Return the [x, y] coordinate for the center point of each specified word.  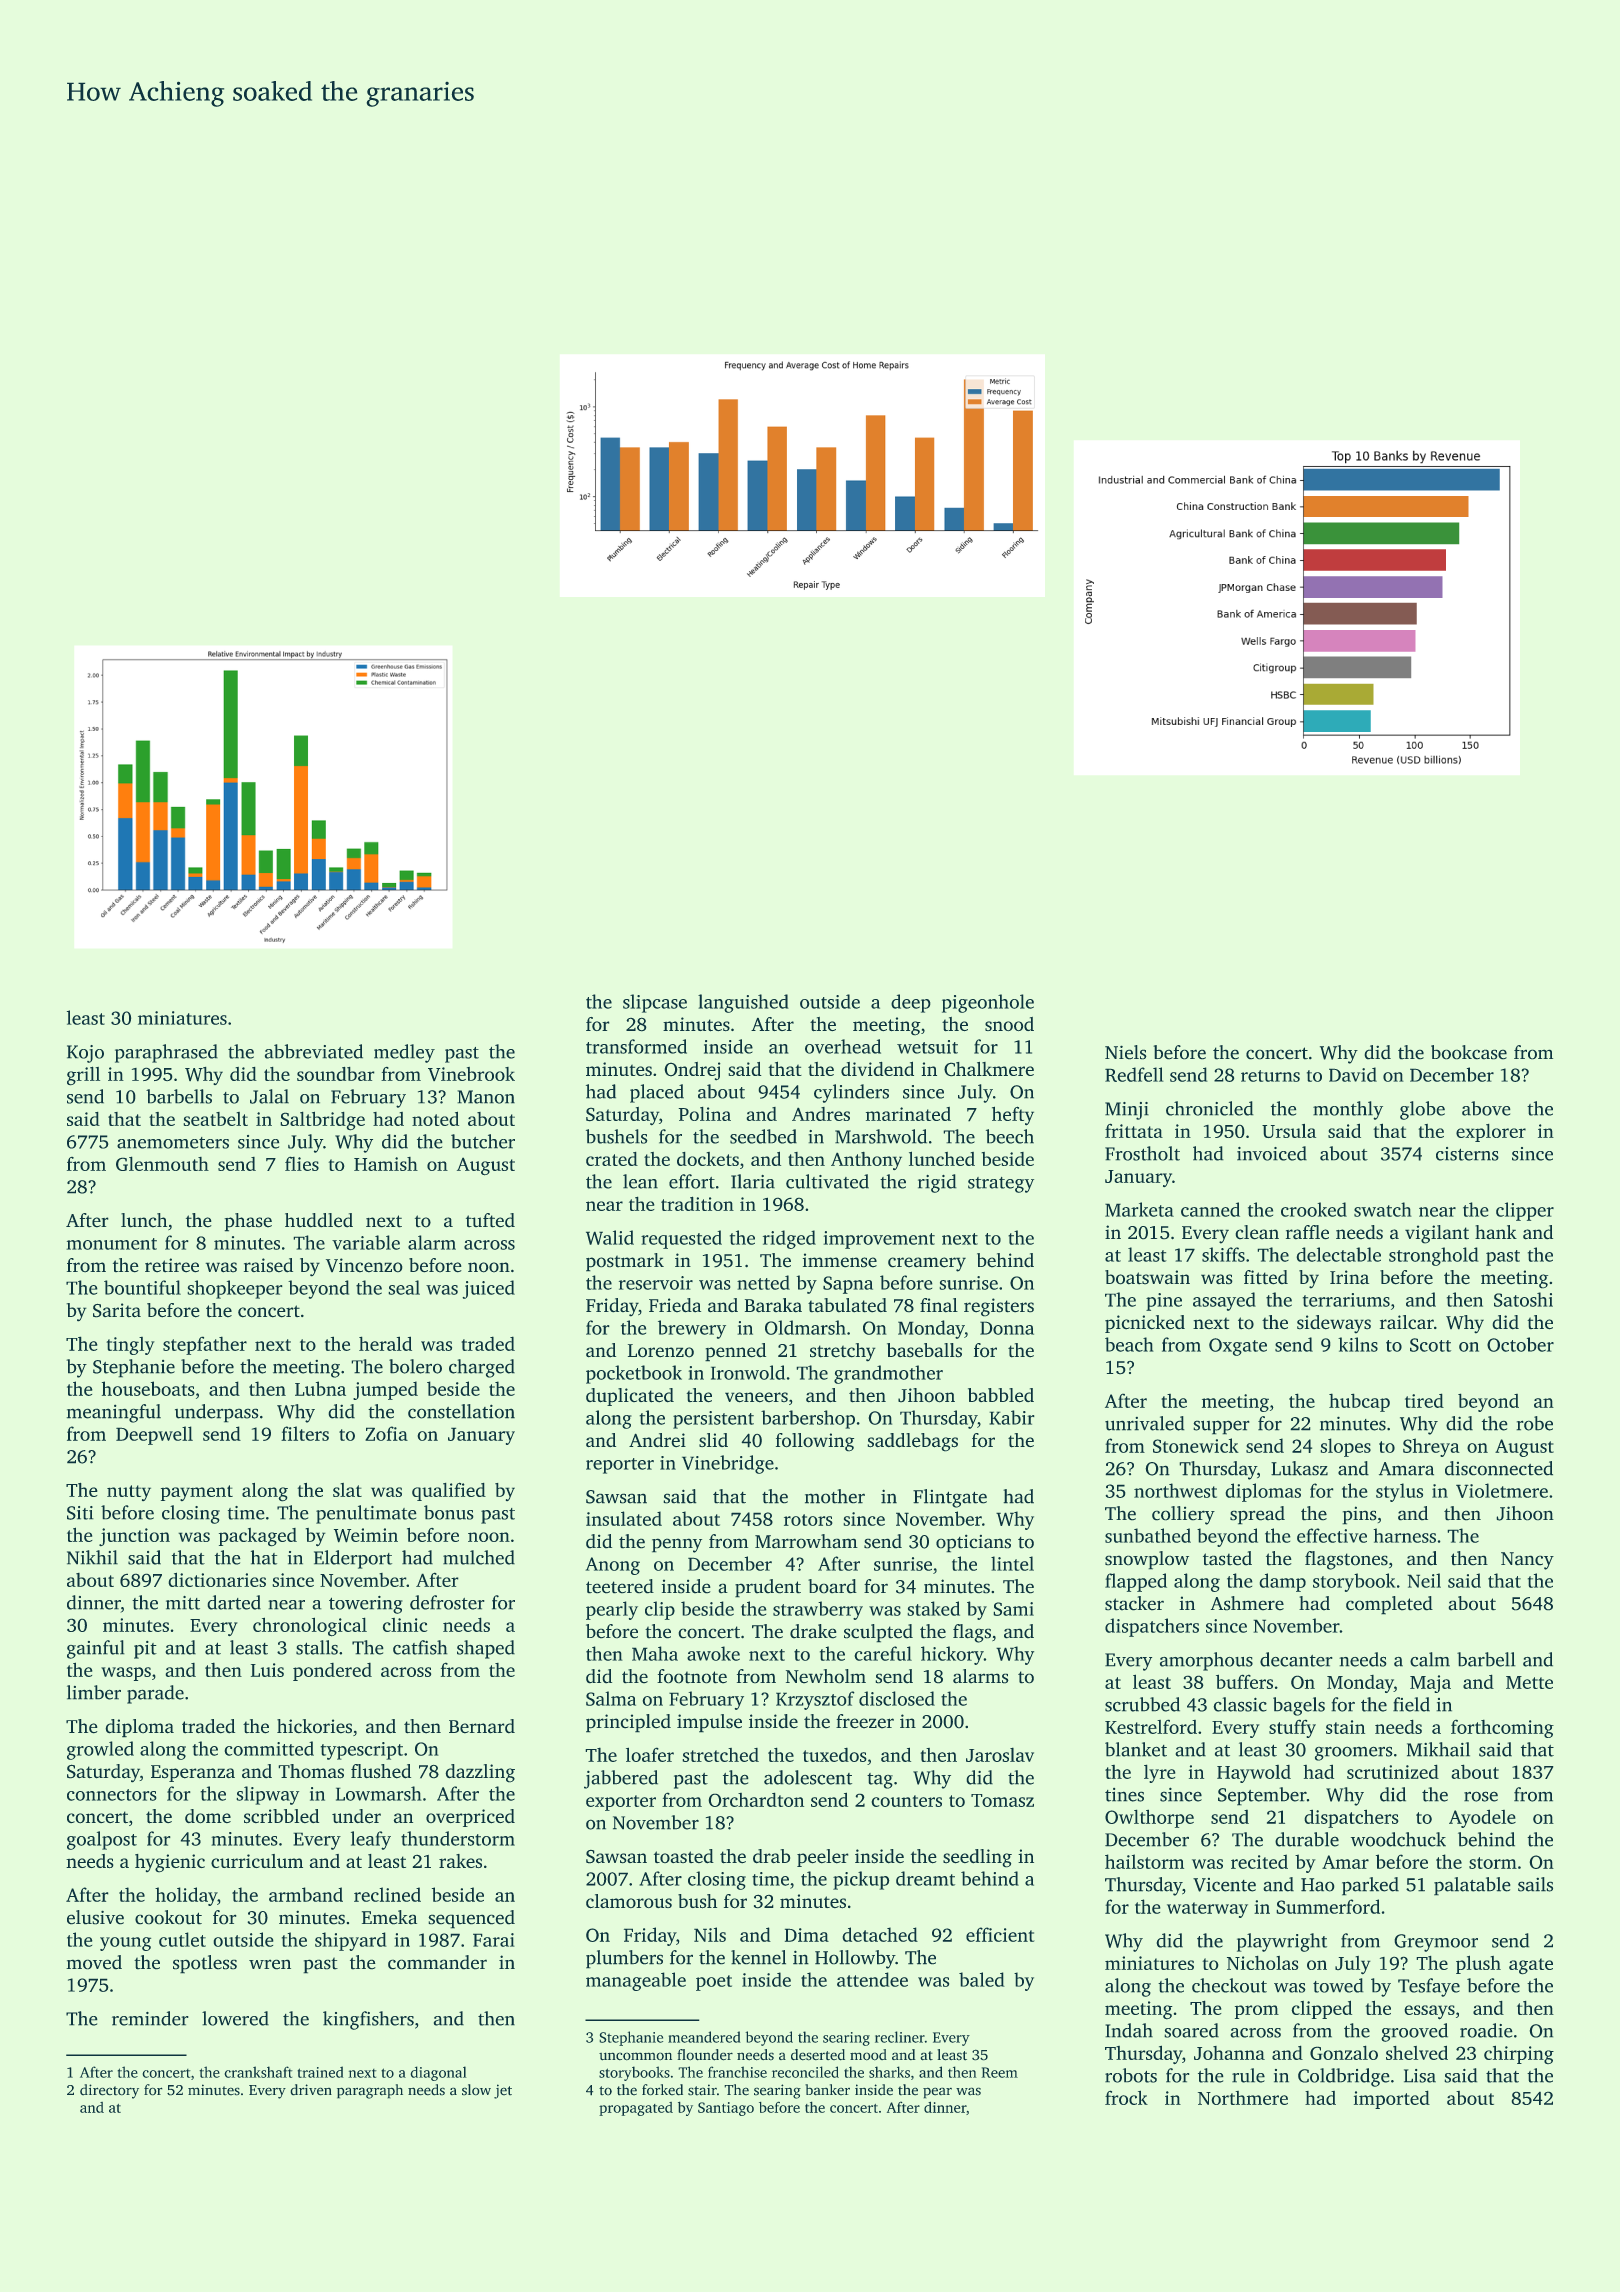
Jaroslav [1000, 1754]
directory [109, 2091]
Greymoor [1436, 1943]
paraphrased [166, 1053]
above [1486, 1108]
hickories [314, 1726]
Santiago [726, 2109]
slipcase [655, 1003]
